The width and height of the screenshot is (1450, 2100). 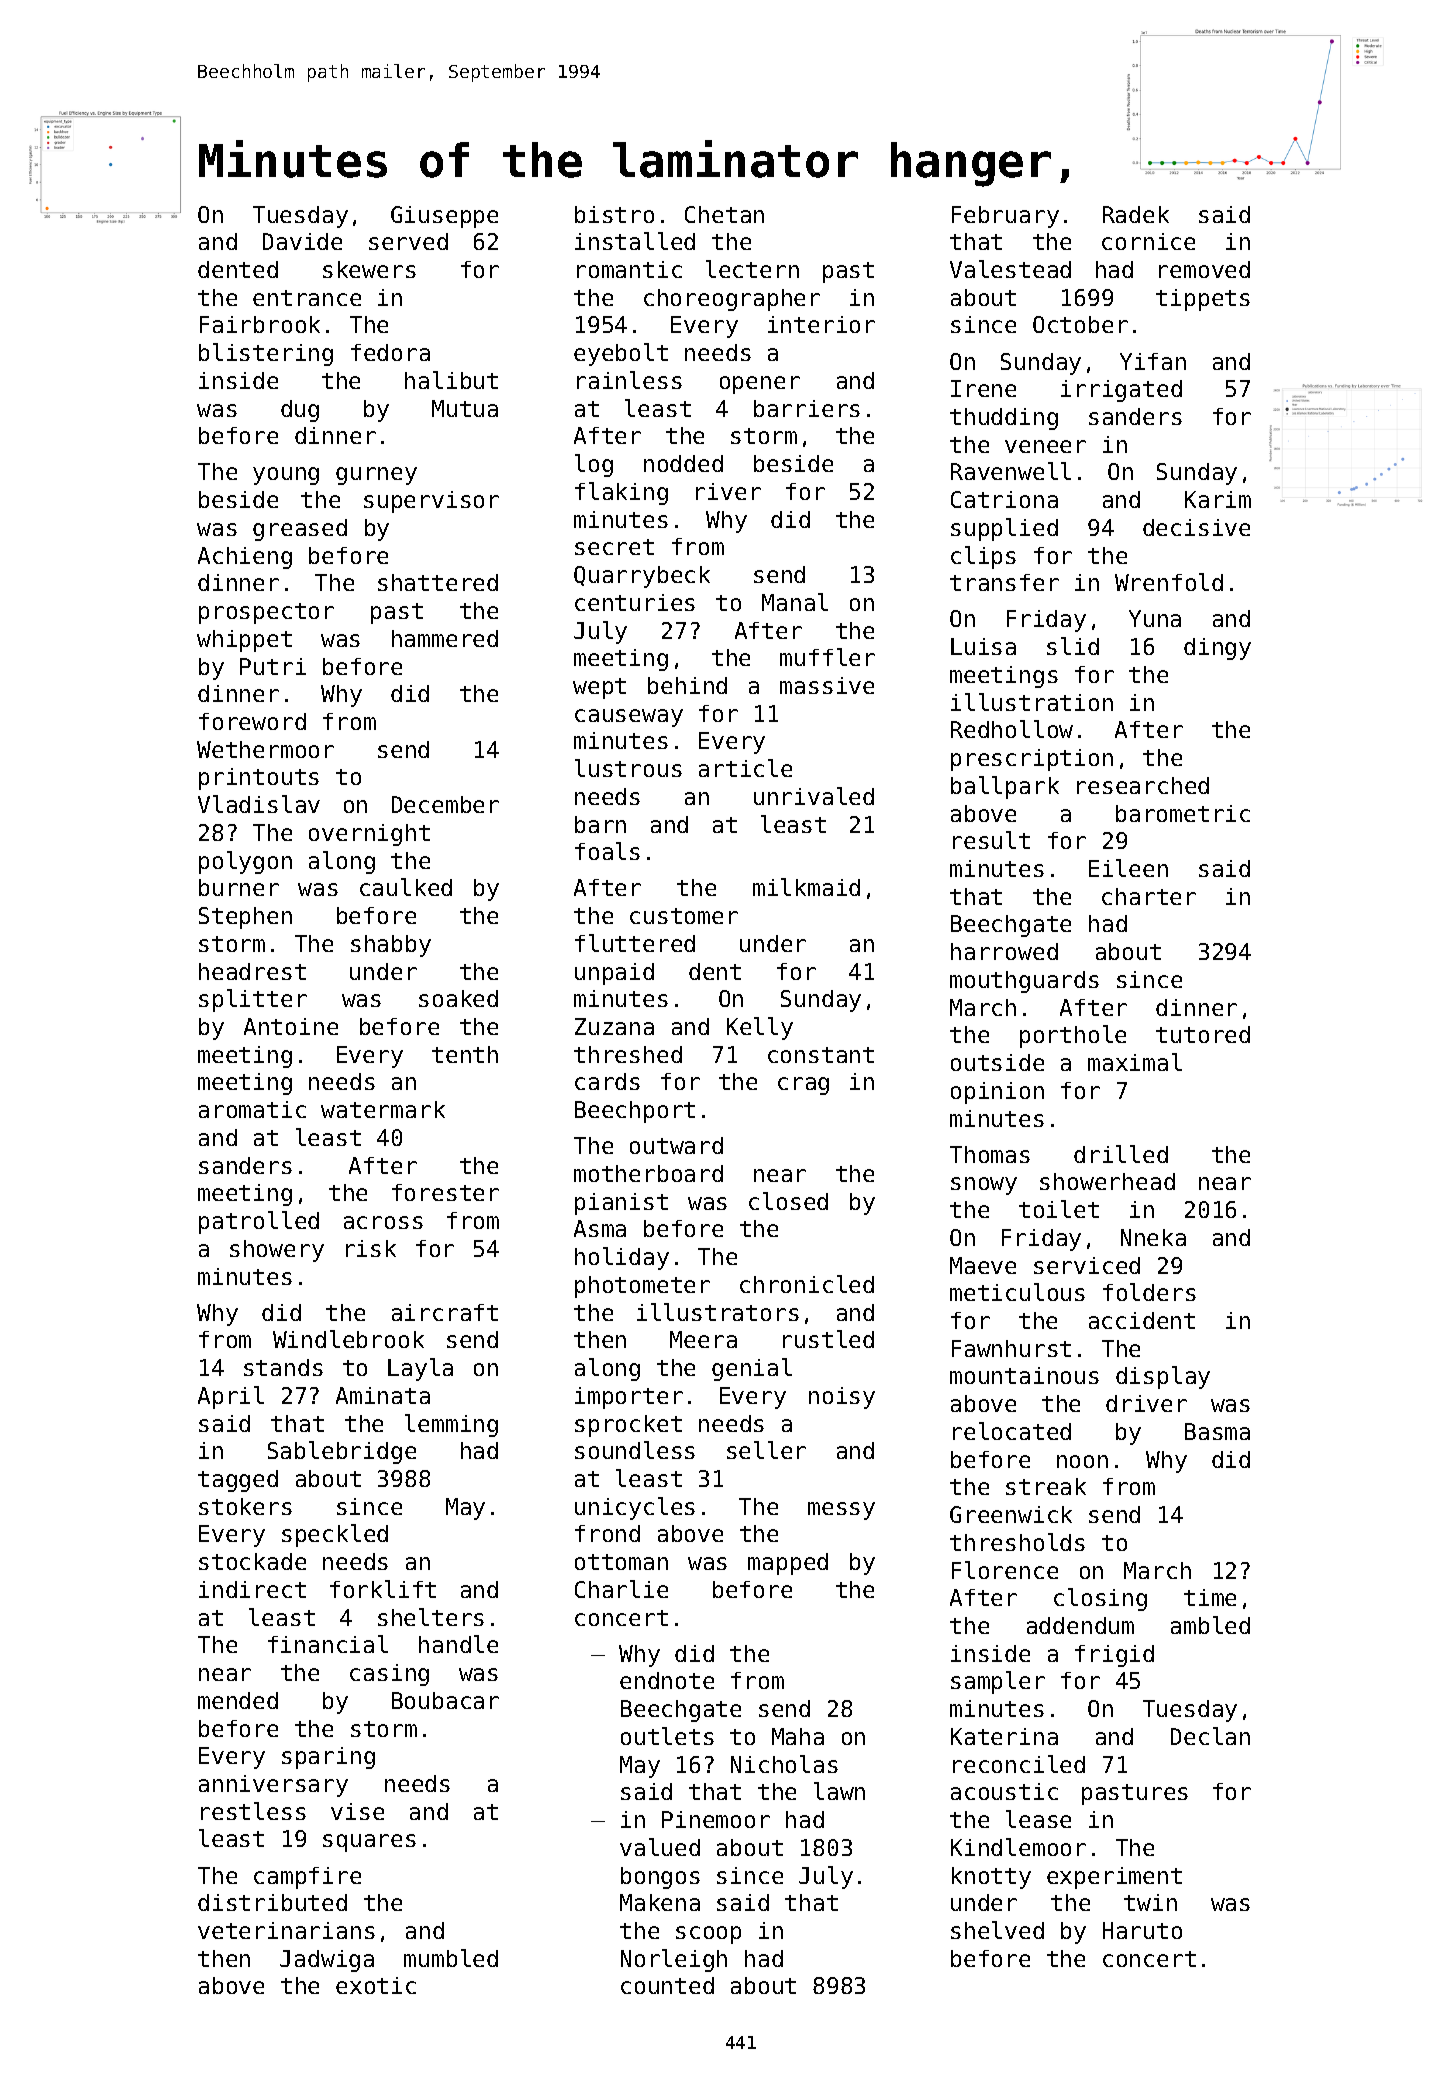 I want to click on Boubacar, so click(x=445, y=1700).
